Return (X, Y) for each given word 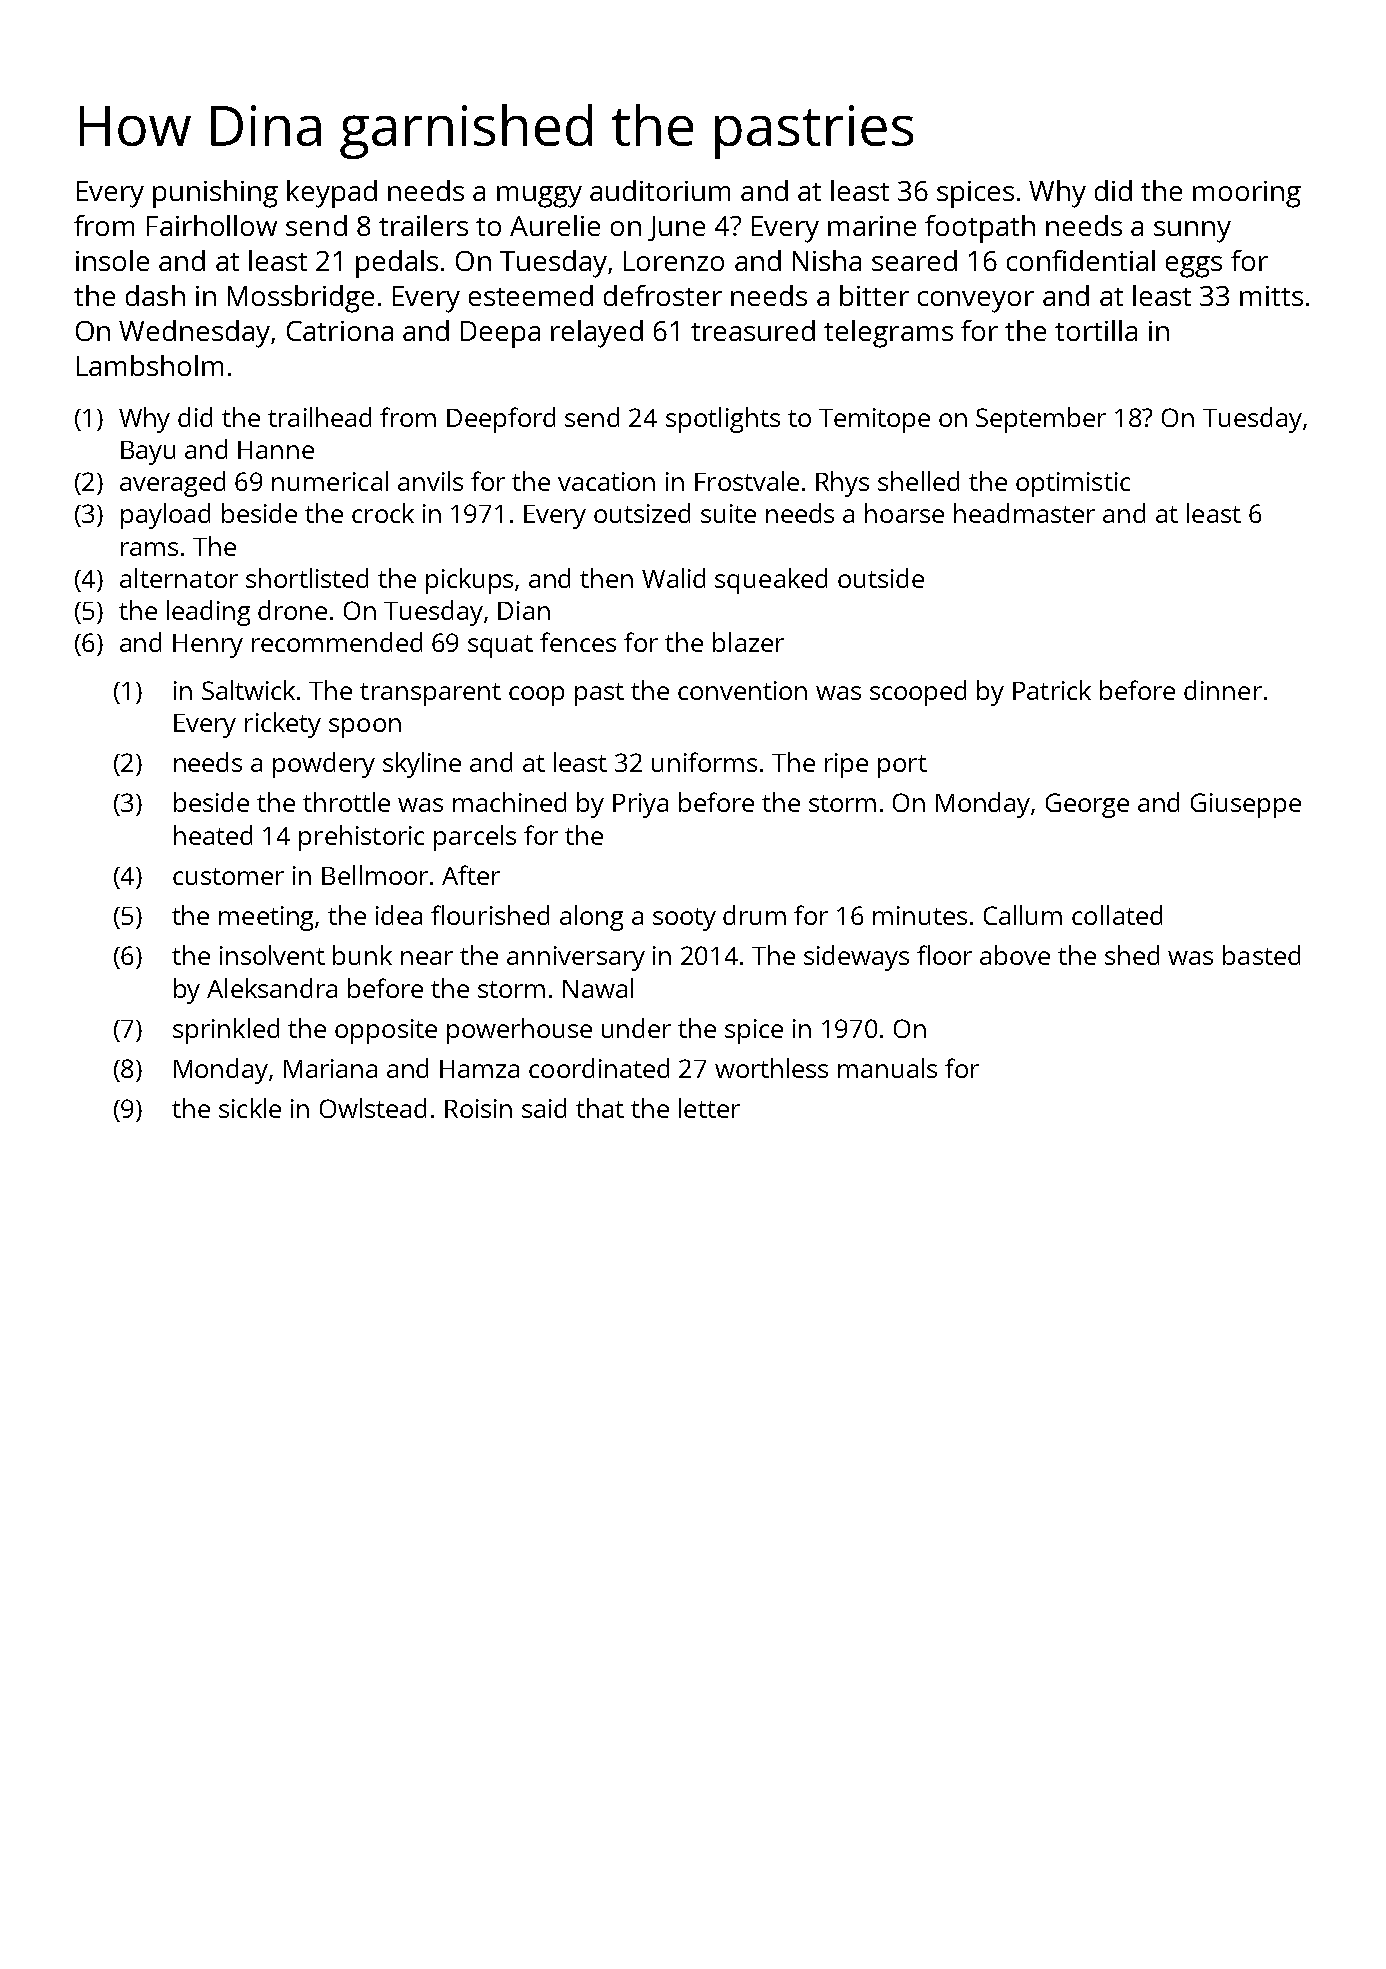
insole (112, 260)
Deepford (501, 420)
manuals (887, 1068)
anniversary (576, 958)
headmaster (1024, 513)
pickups (469, 581)
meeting (266, 918)
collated (1117, 915)
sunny (1192, 232)
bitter (874, 295)
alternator (179, 578)
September (1041, 420)
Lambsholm (150, 365)
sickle (250, 1108)
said (544, 1108)
